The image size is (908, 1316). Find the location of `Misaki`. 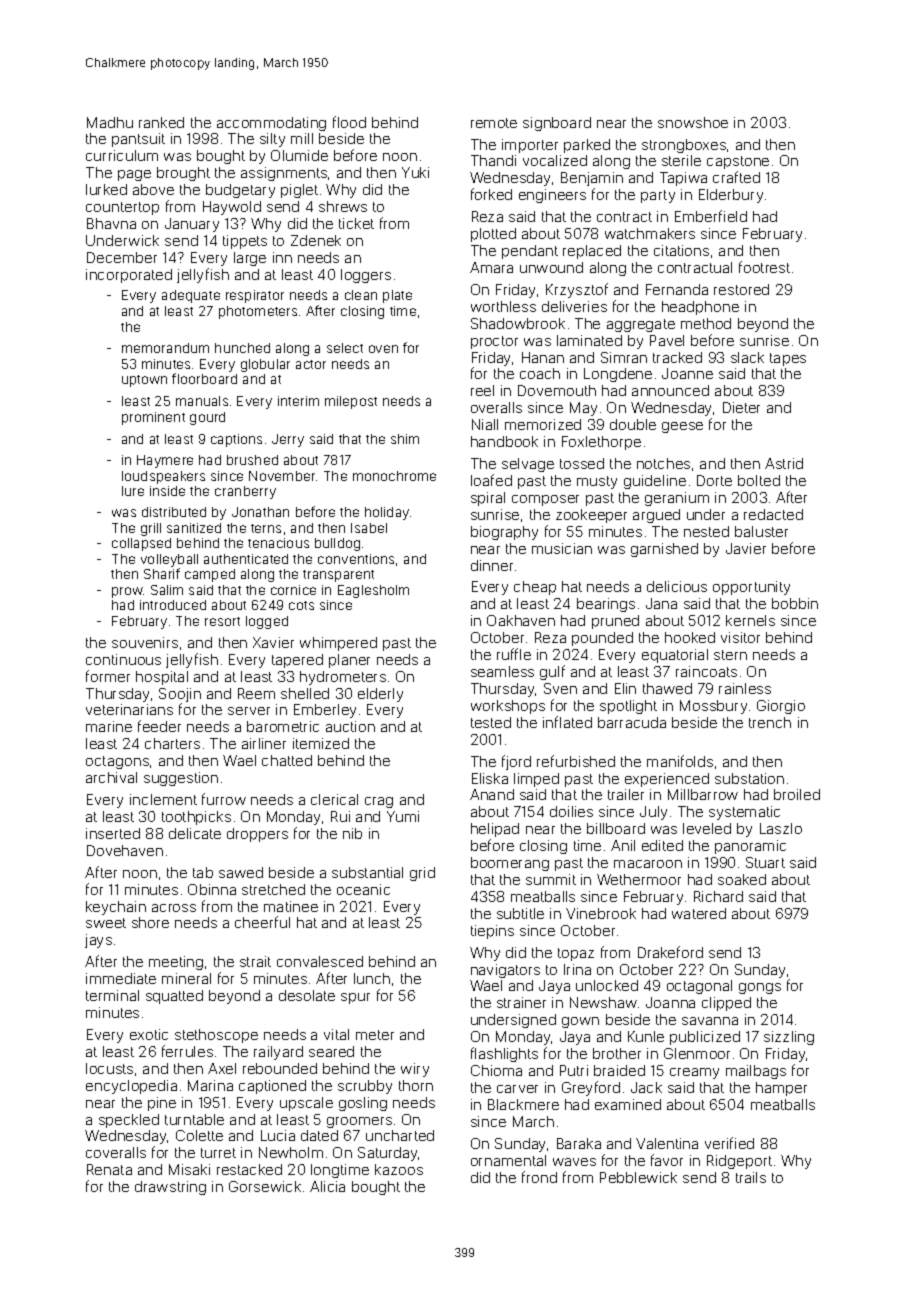

Misaki is located at coordinates (189, 1169).
